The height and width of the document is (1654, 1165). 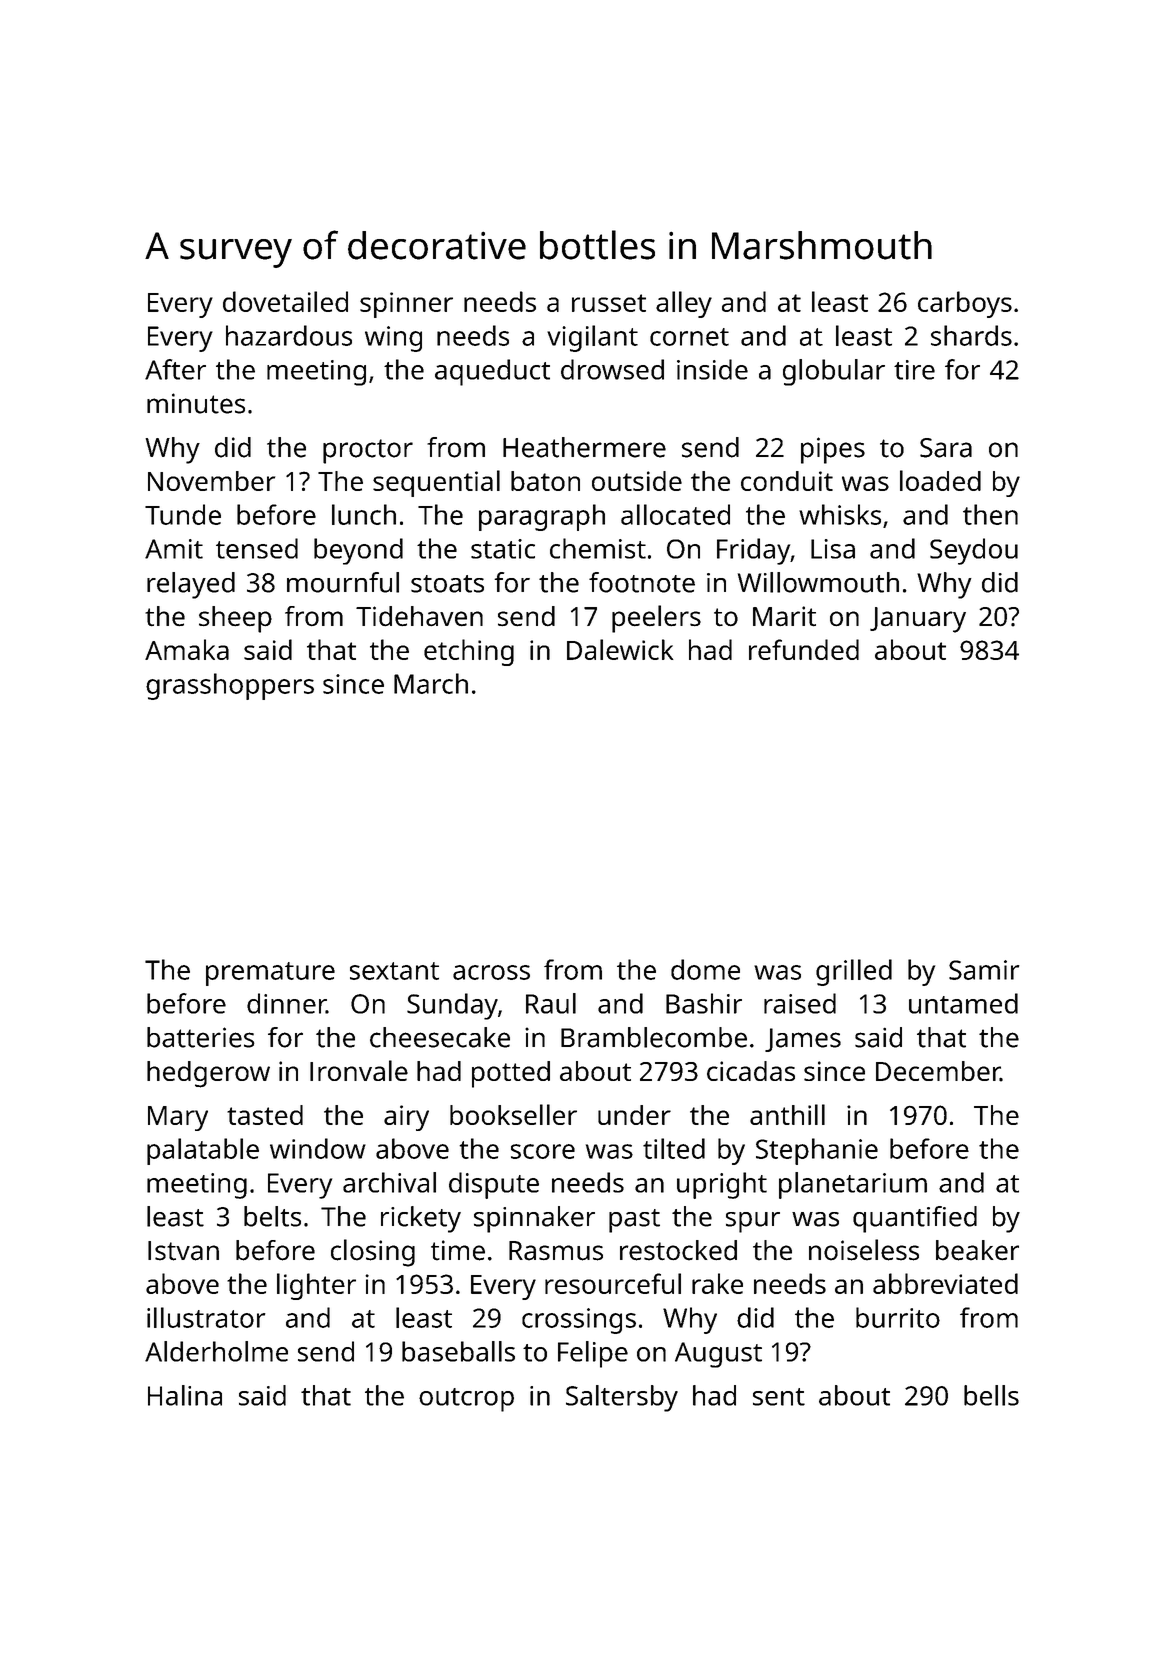 What do you see at coordinates (965, 304) in the document?
I see `carboys` at bounding box center [965, 304].
